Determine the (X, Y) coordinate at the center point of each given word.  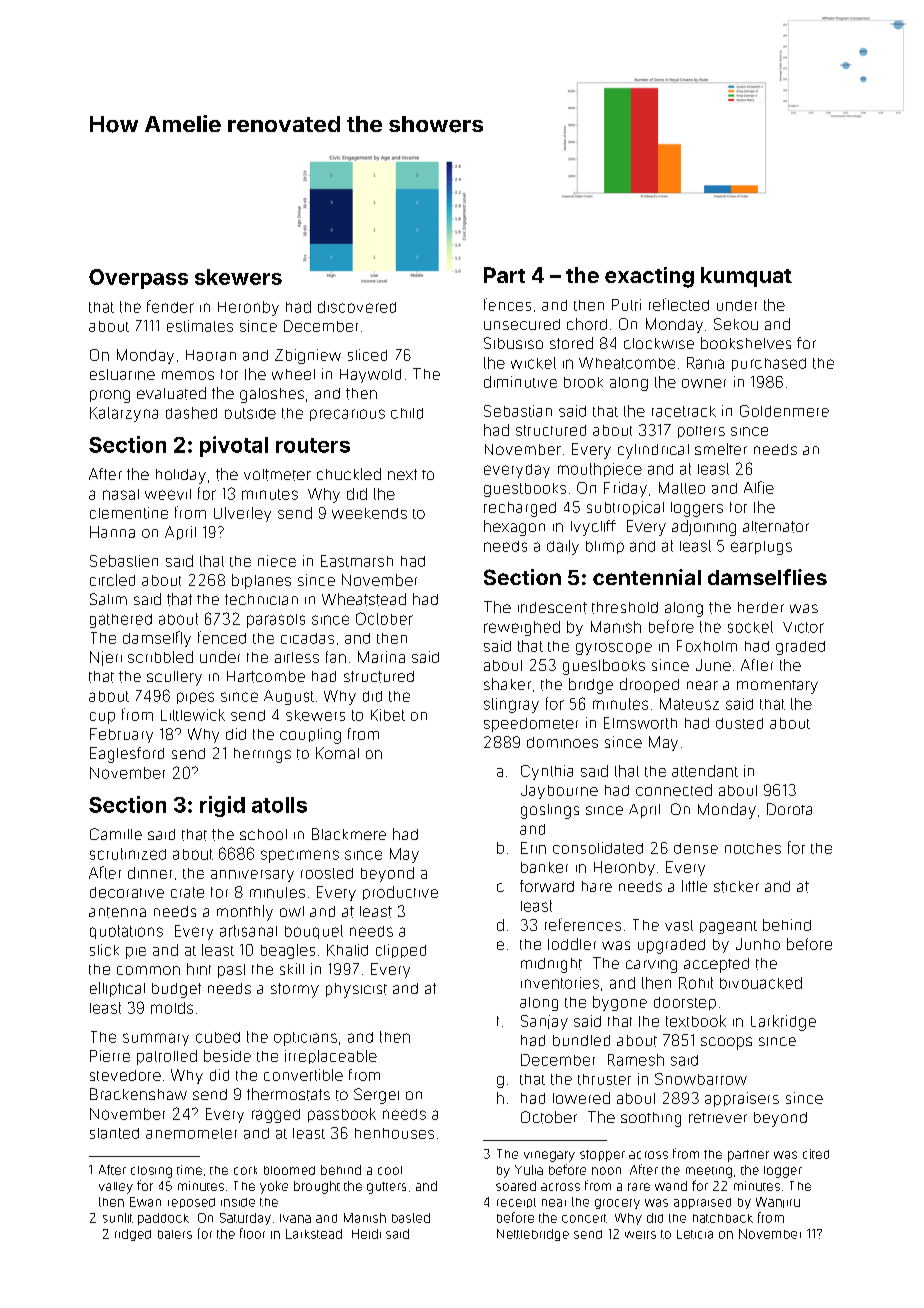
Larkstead (314, 1234)
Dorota (789, 809)
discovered (357, 307)
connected (674, 790)
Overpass (138, 279)
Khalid (347, 950)
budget (176, 990)
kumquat (746, 277)
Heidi (366, 1234)
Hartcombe (266, 677)
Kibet (388, 715)
